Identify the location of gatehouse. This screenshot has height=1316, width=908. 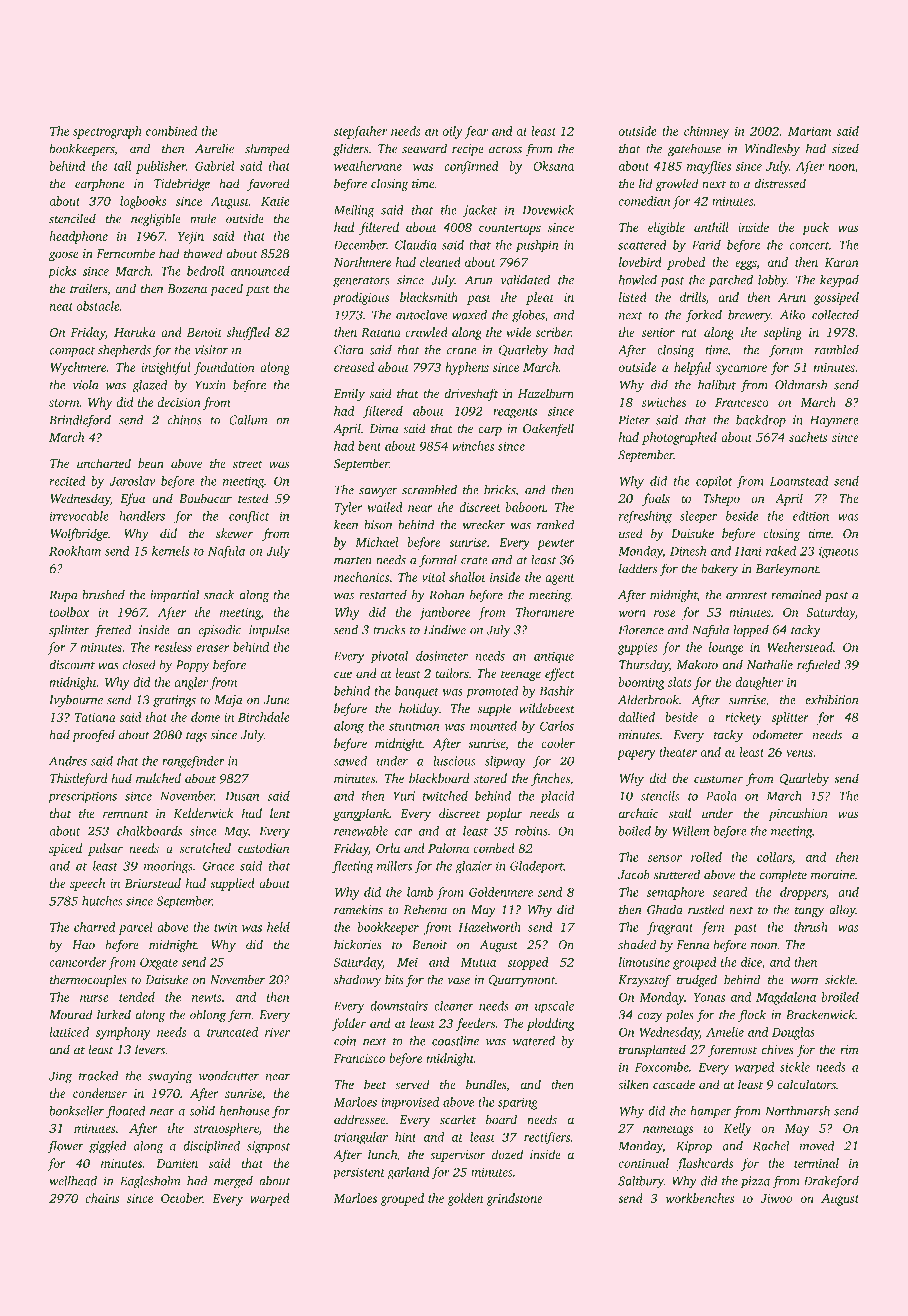
(694, 149).
